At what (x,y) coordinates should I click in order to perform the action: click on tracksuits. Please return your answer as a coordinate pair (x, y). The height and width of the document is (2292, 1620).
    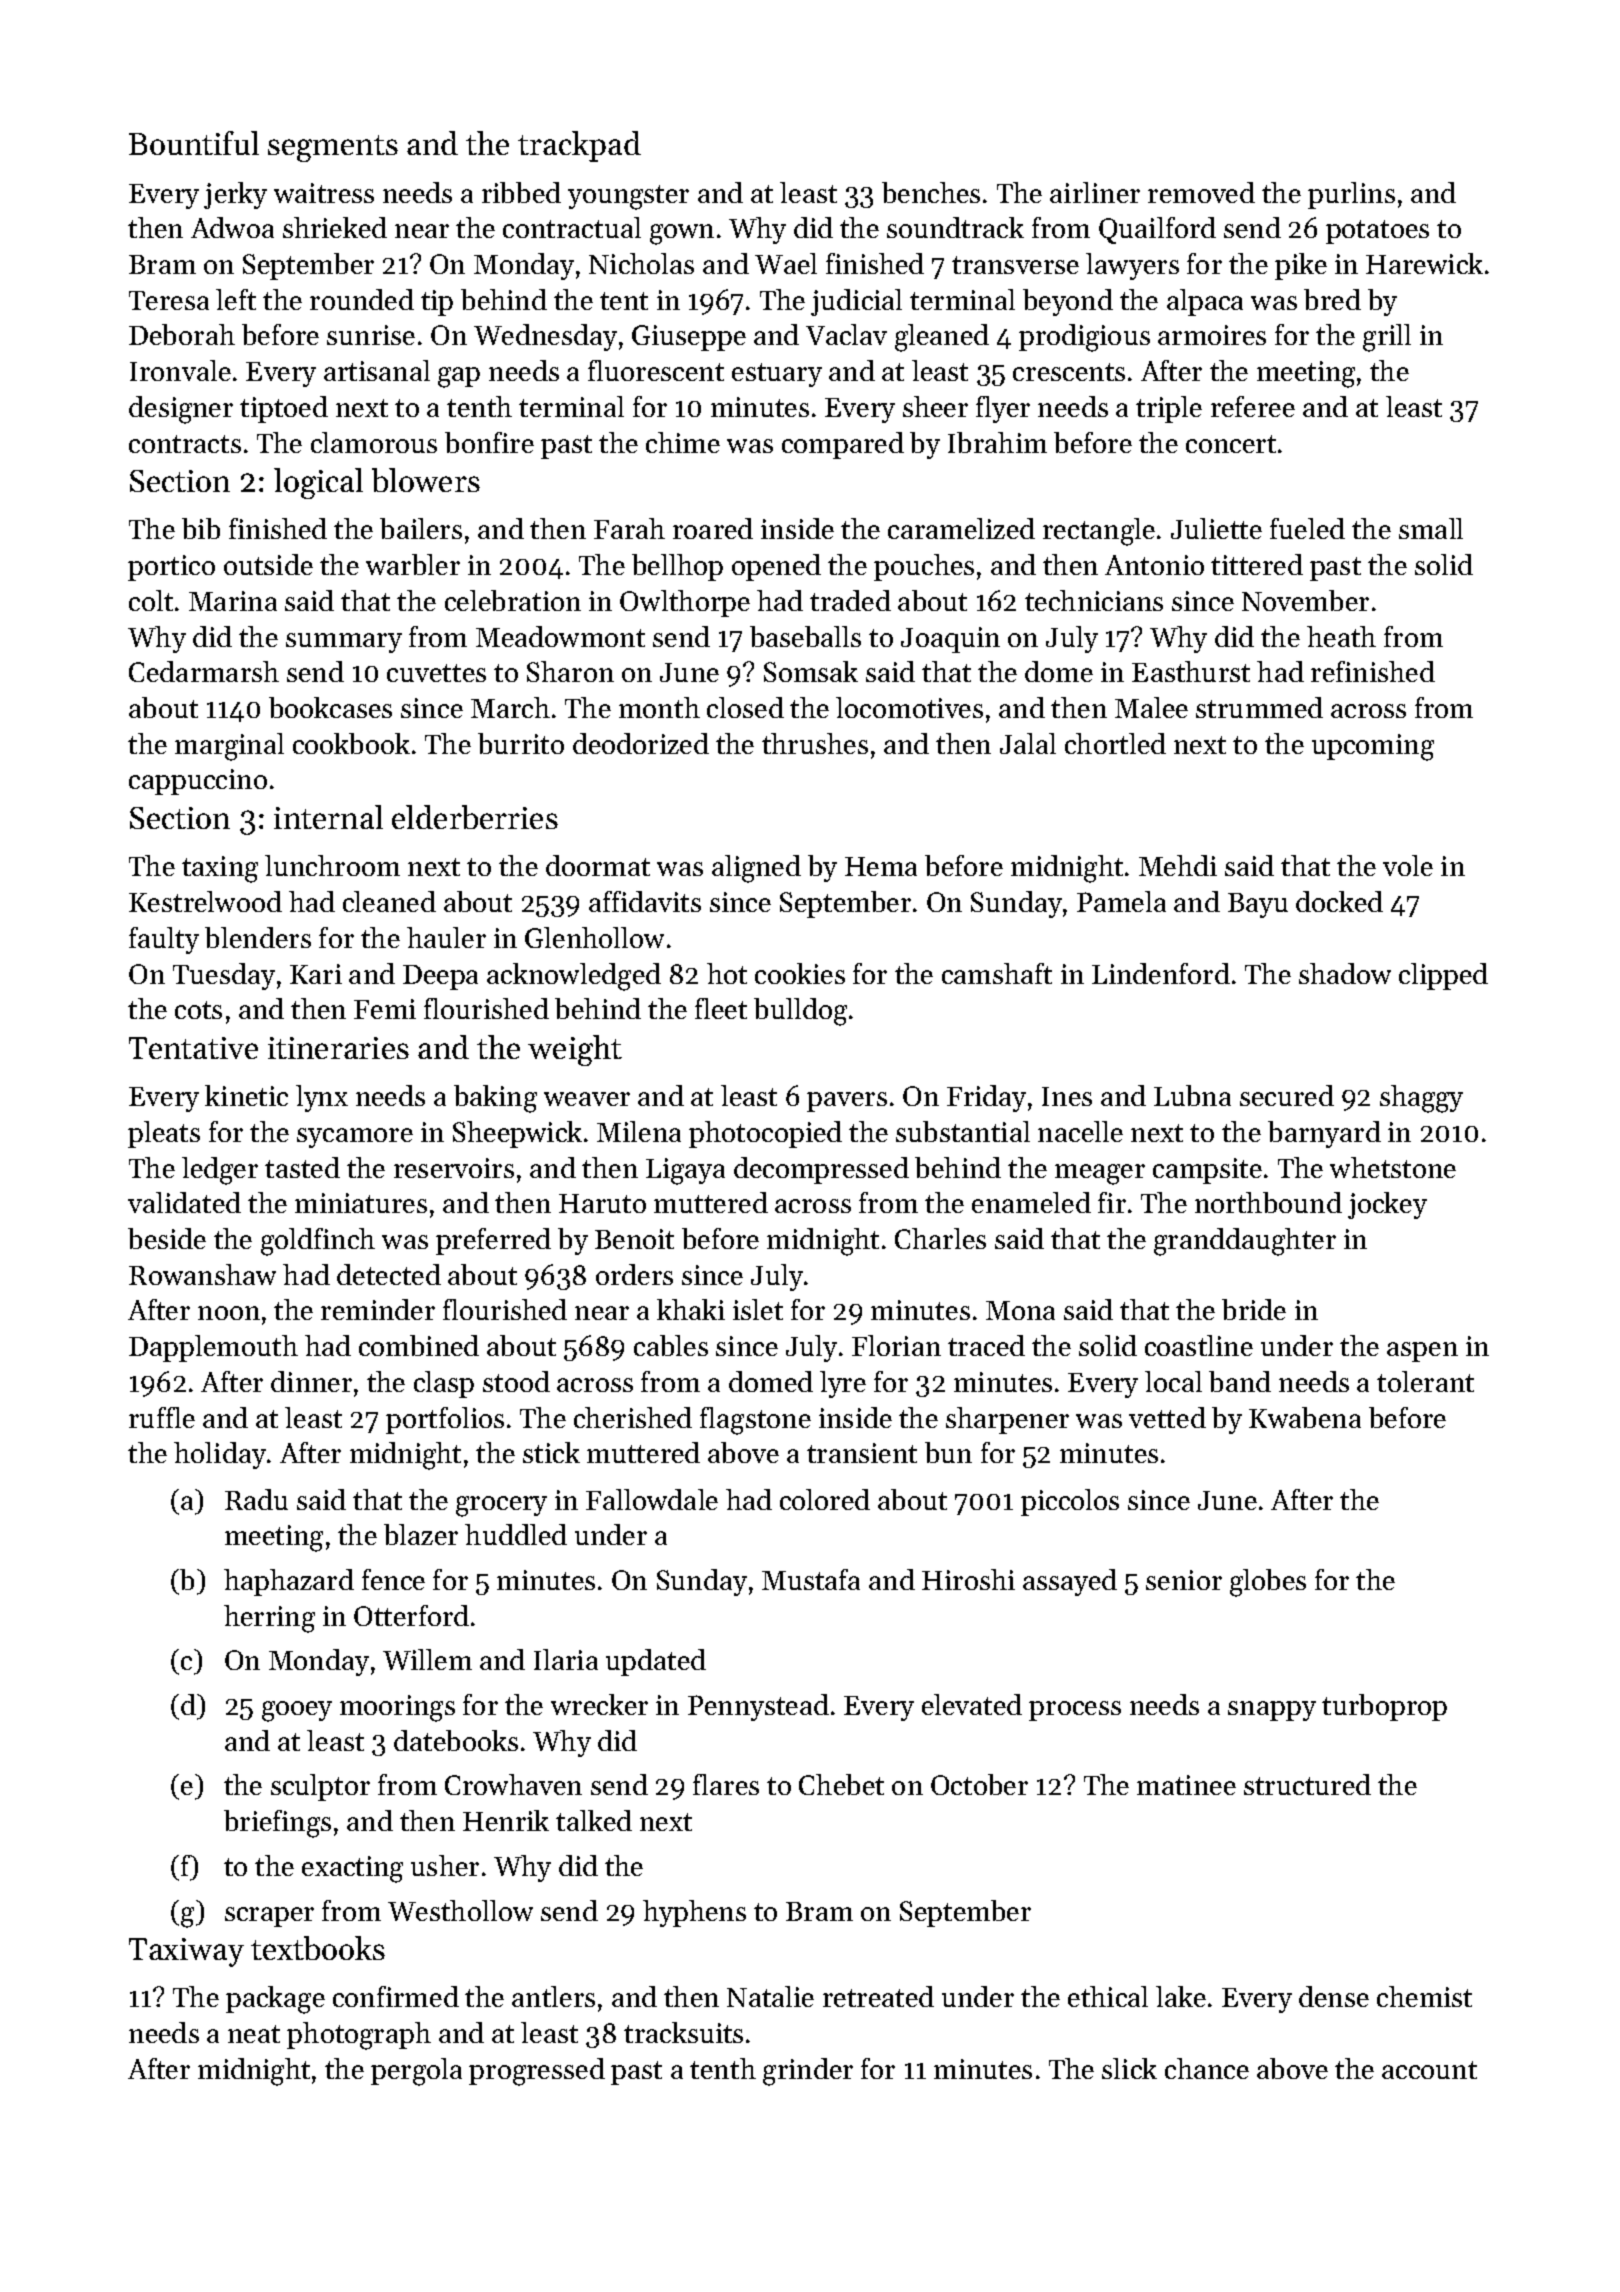
    Looking at the image, I should click on (683, 2032).
